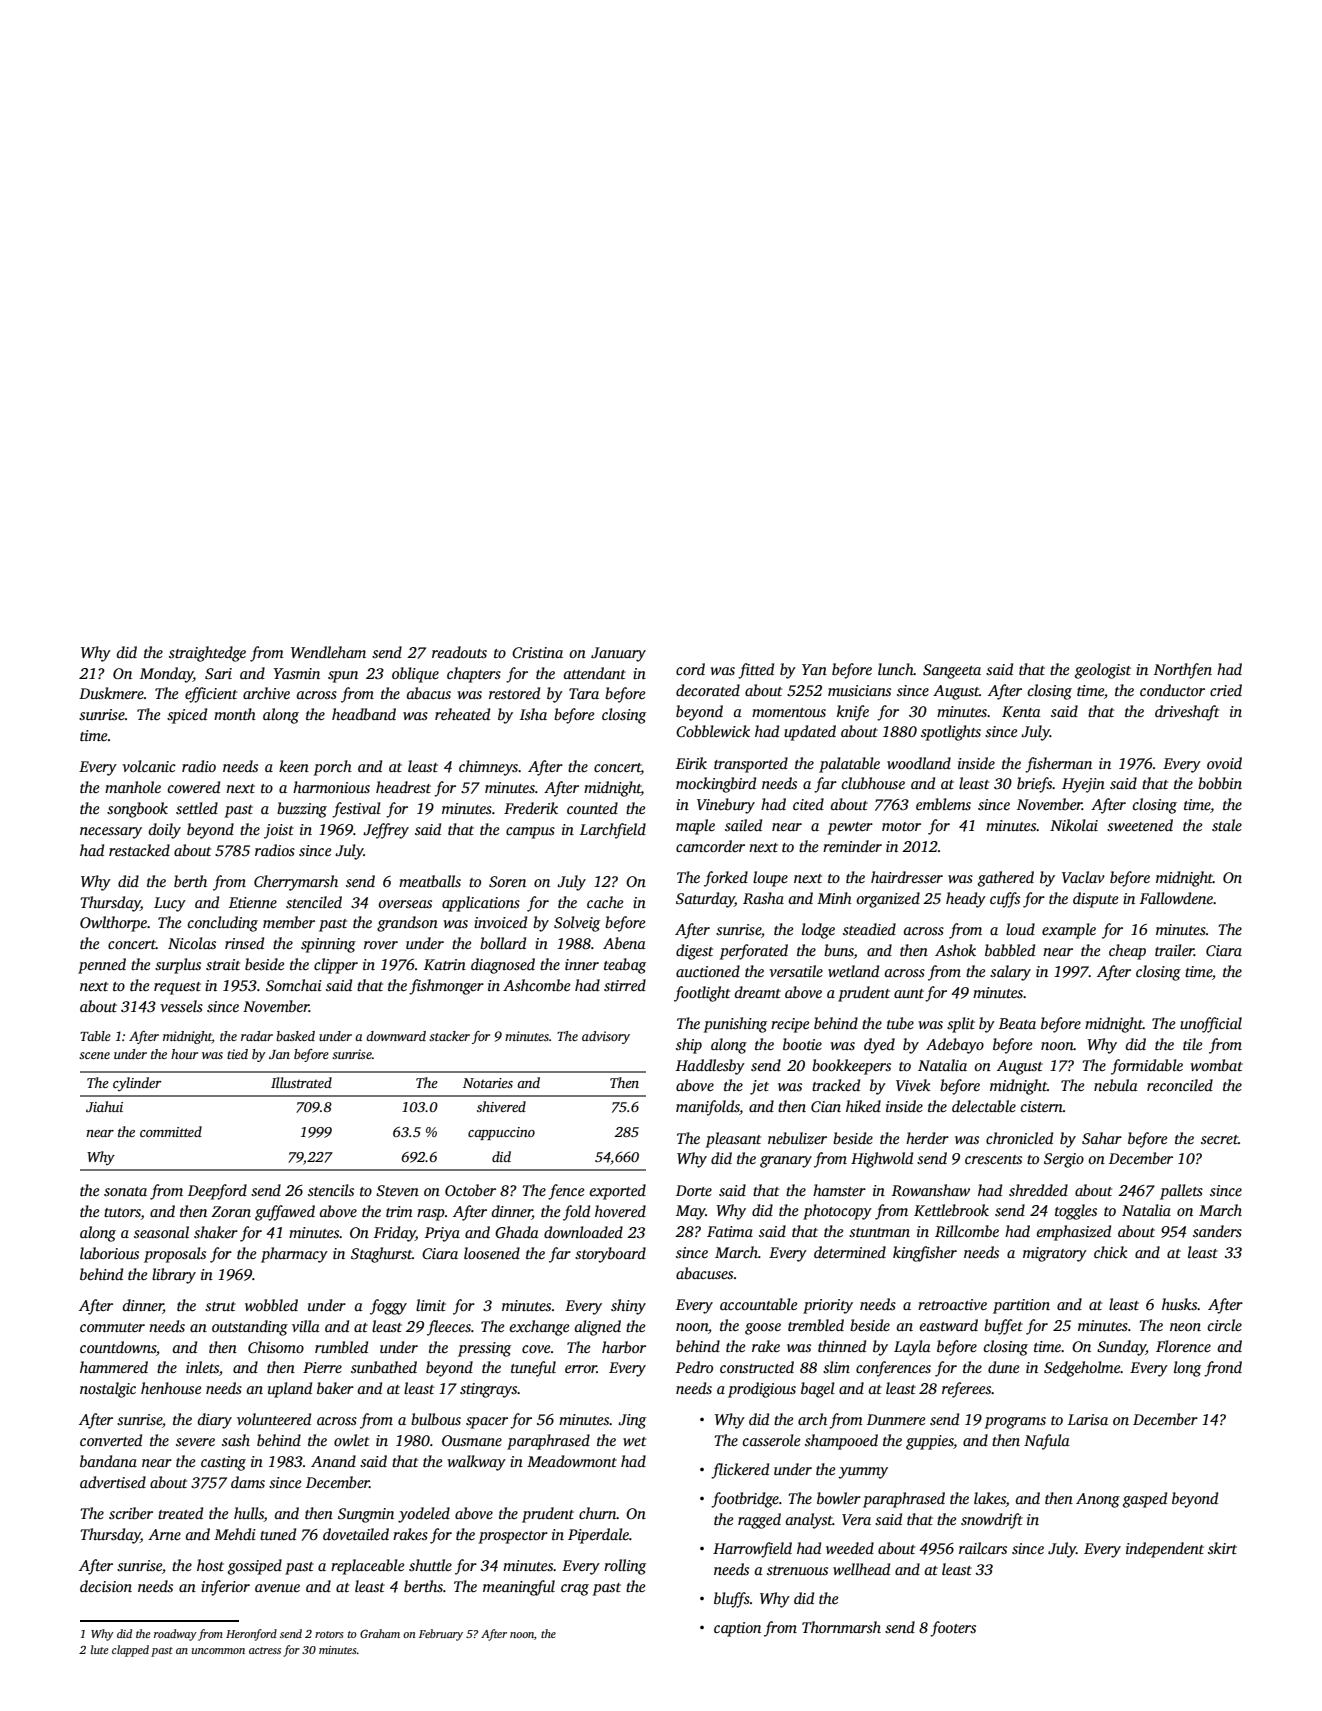 The image size is (1322, 1711). Describe the element at coordinates (710, 1067) in the screenshot. I see `Haddlesby` at that location.
